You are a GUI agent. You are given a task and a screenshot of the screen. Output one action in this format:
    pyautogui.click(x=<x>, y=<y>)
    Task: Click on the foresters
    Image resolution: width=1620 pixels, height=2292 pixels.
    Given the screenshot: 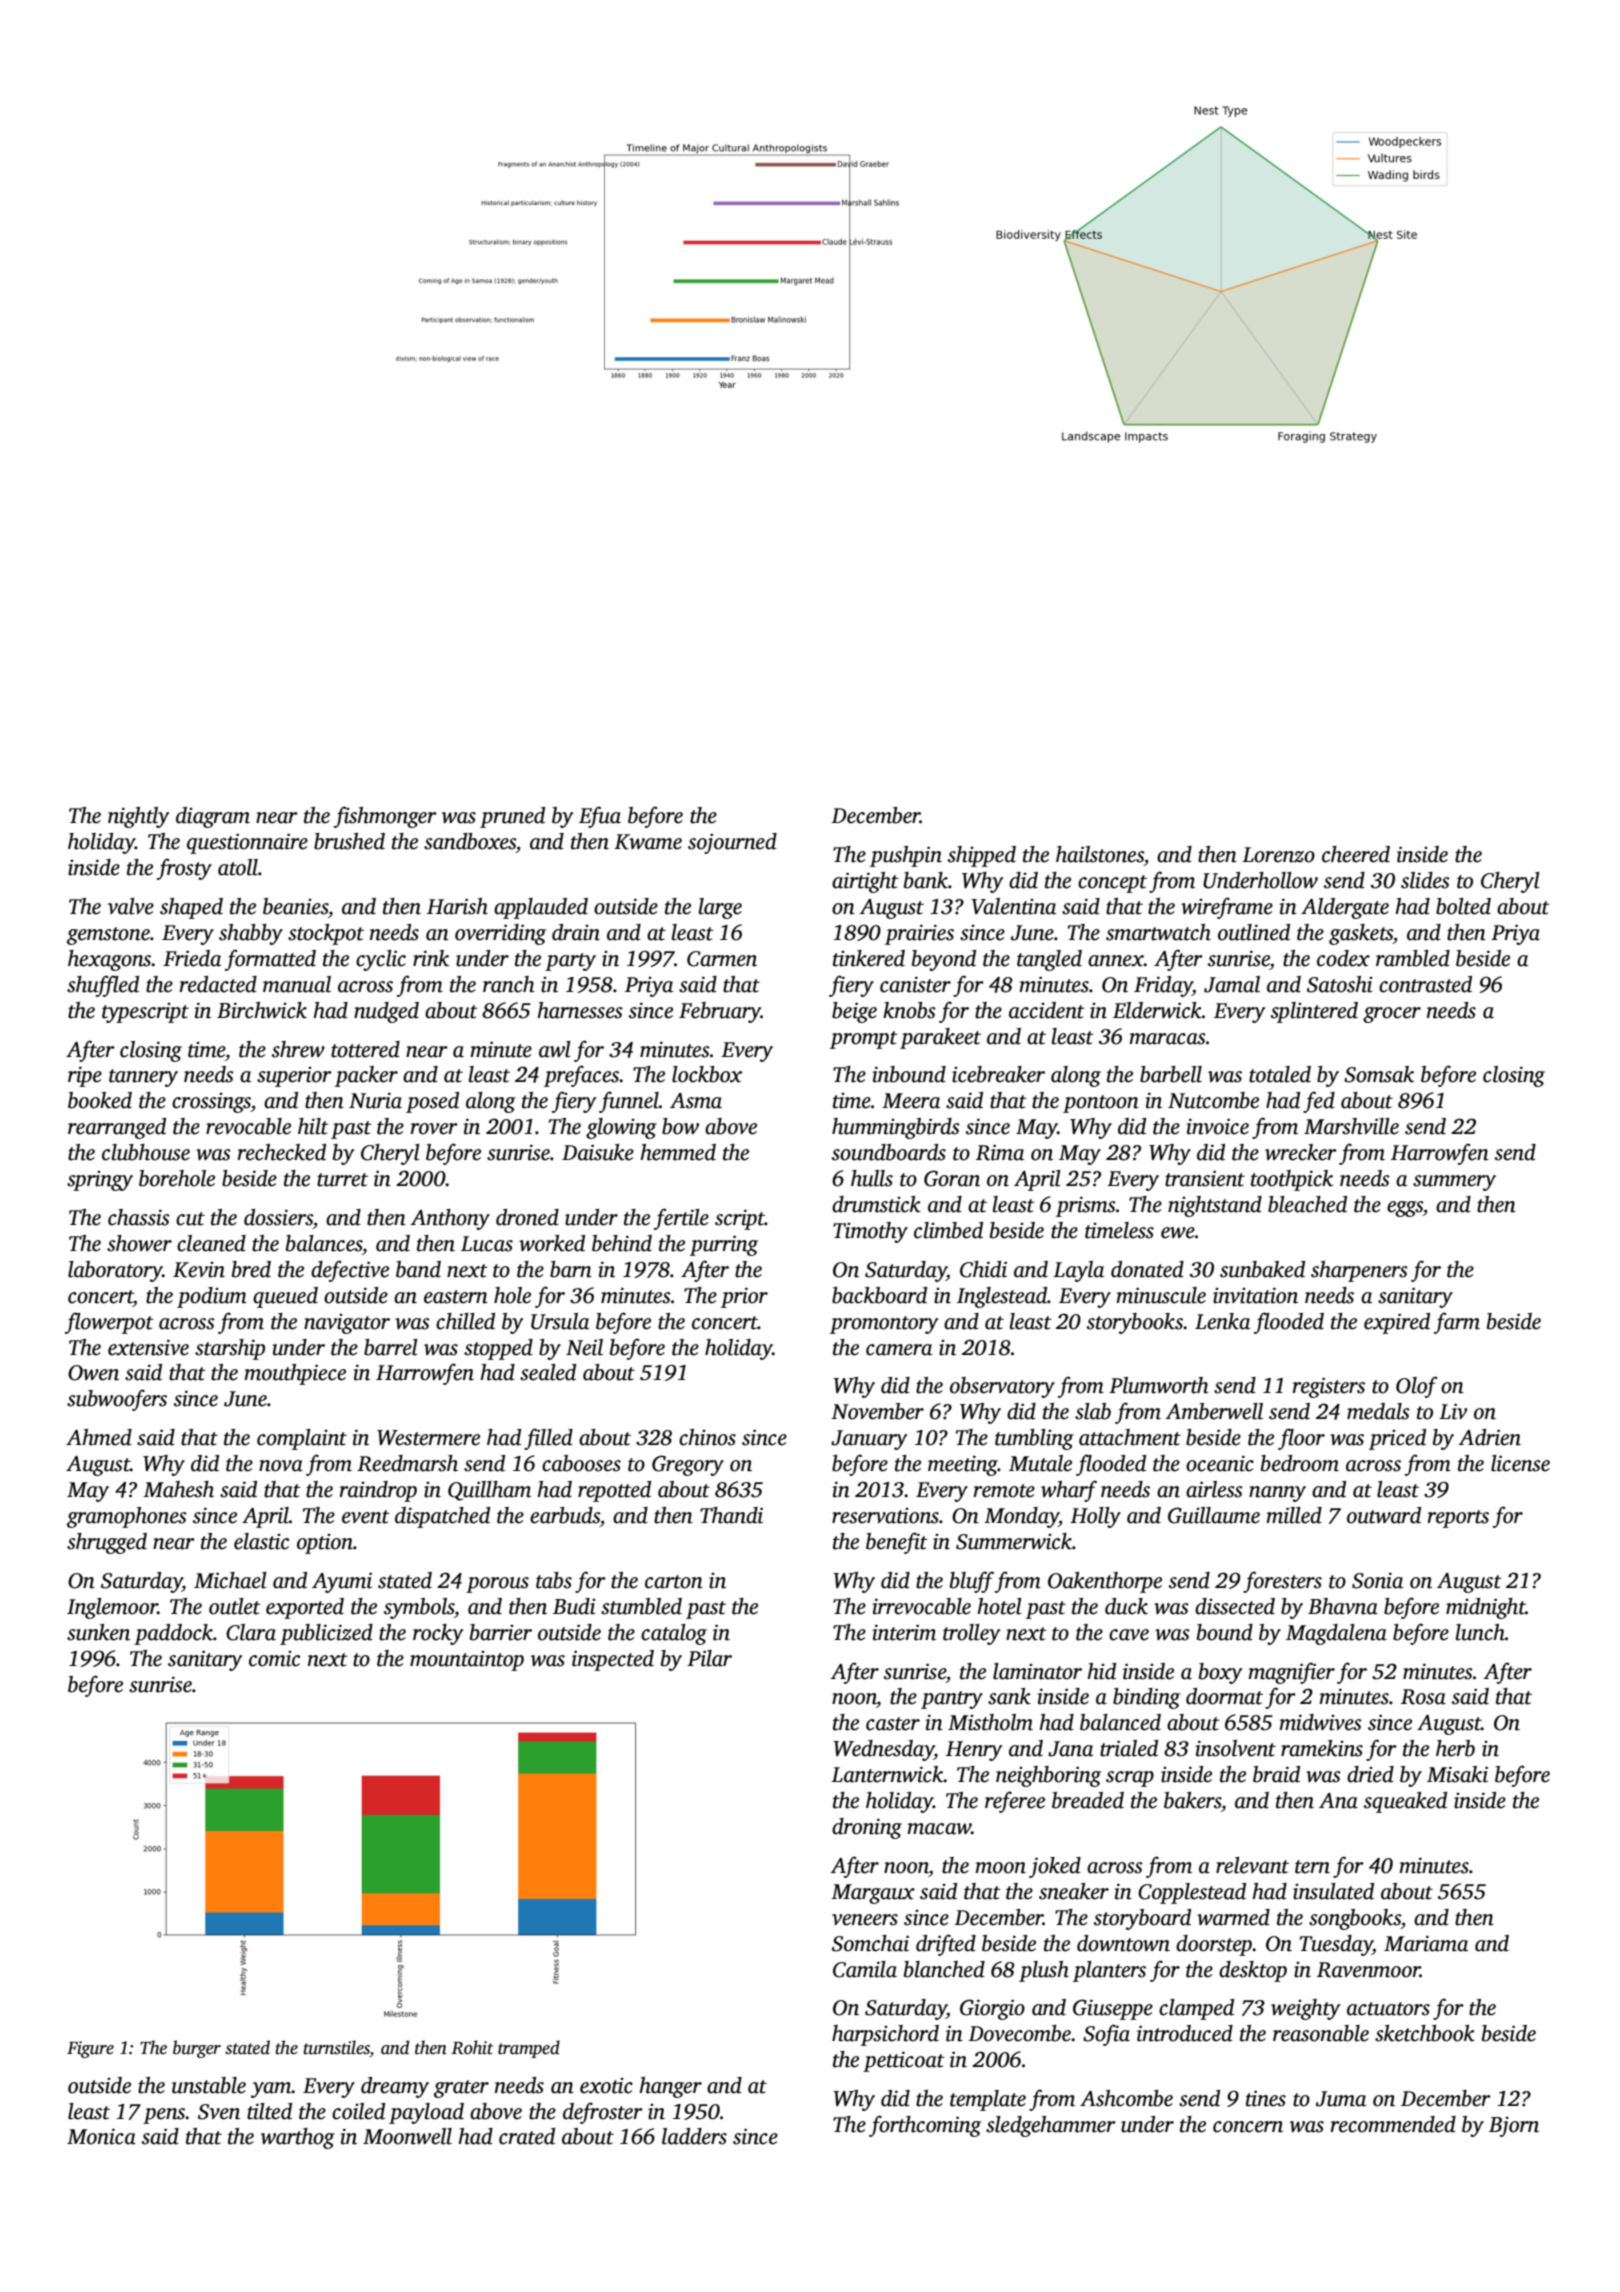 What is the action you would take?
    pyautogui.click(x=1282, y=1582)
